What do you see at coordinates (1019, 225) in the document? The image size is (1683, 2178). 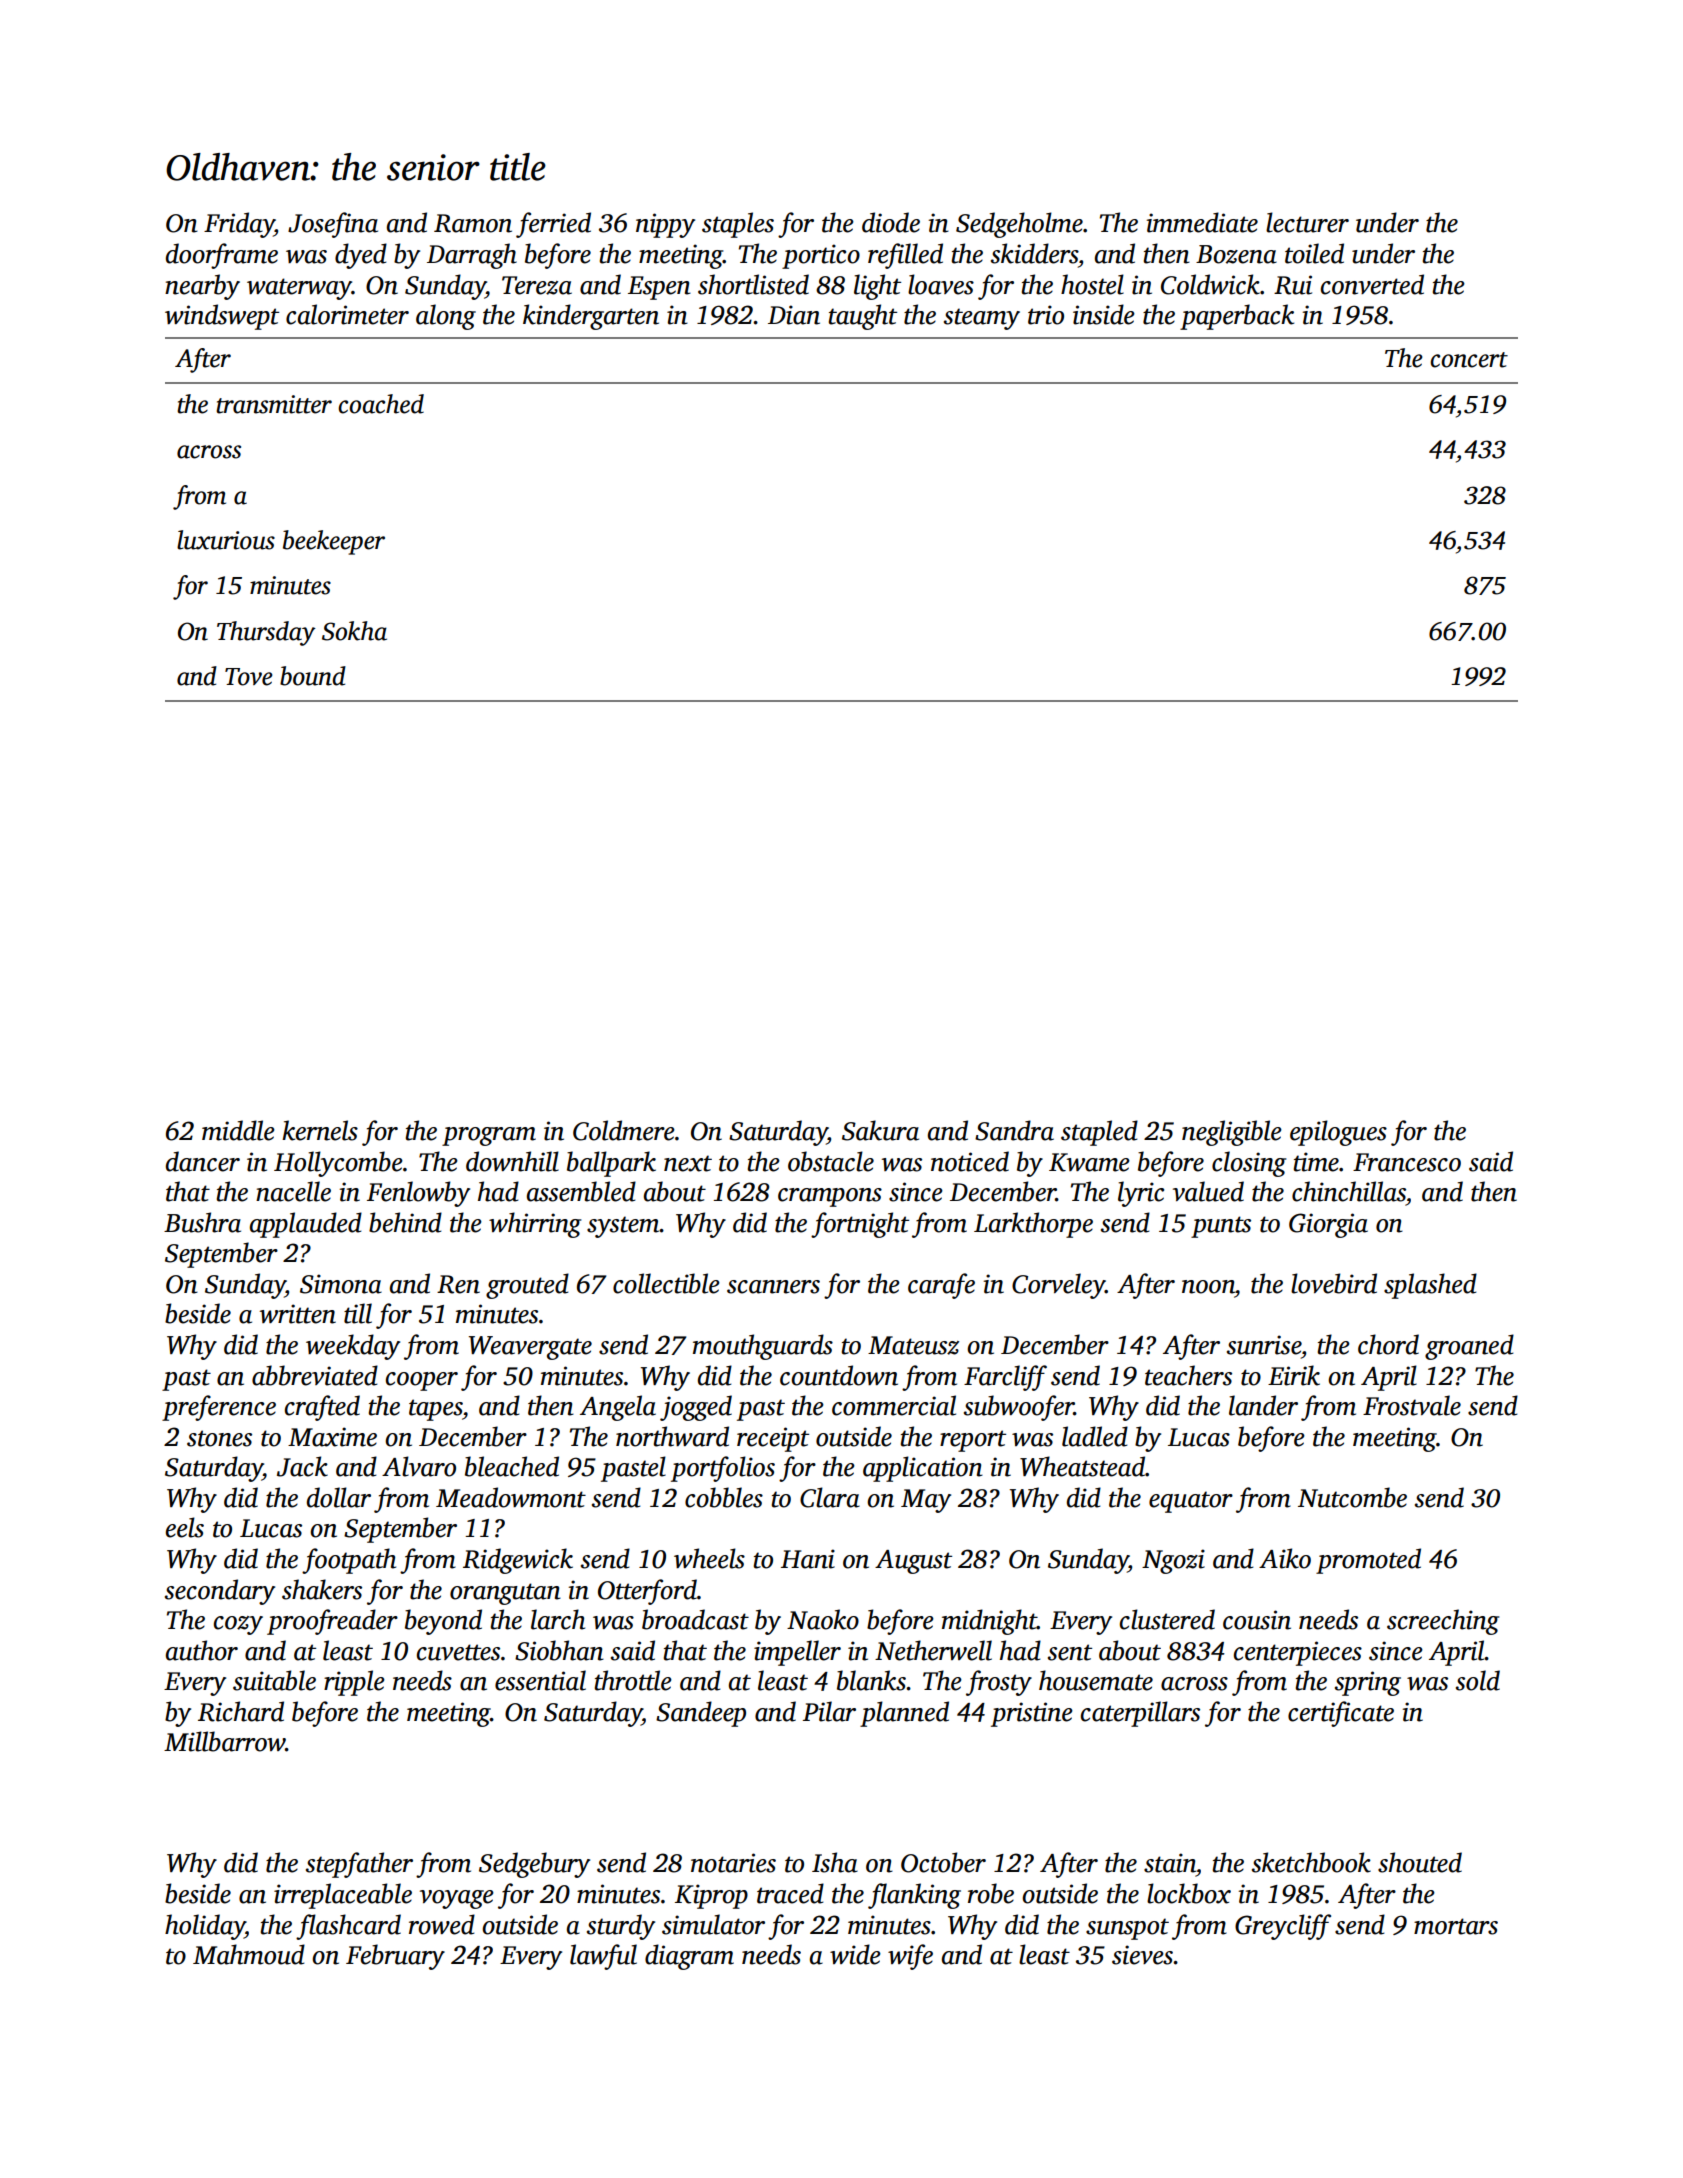 I see `Sedgeholme` at bounding box center [1019, 225].
